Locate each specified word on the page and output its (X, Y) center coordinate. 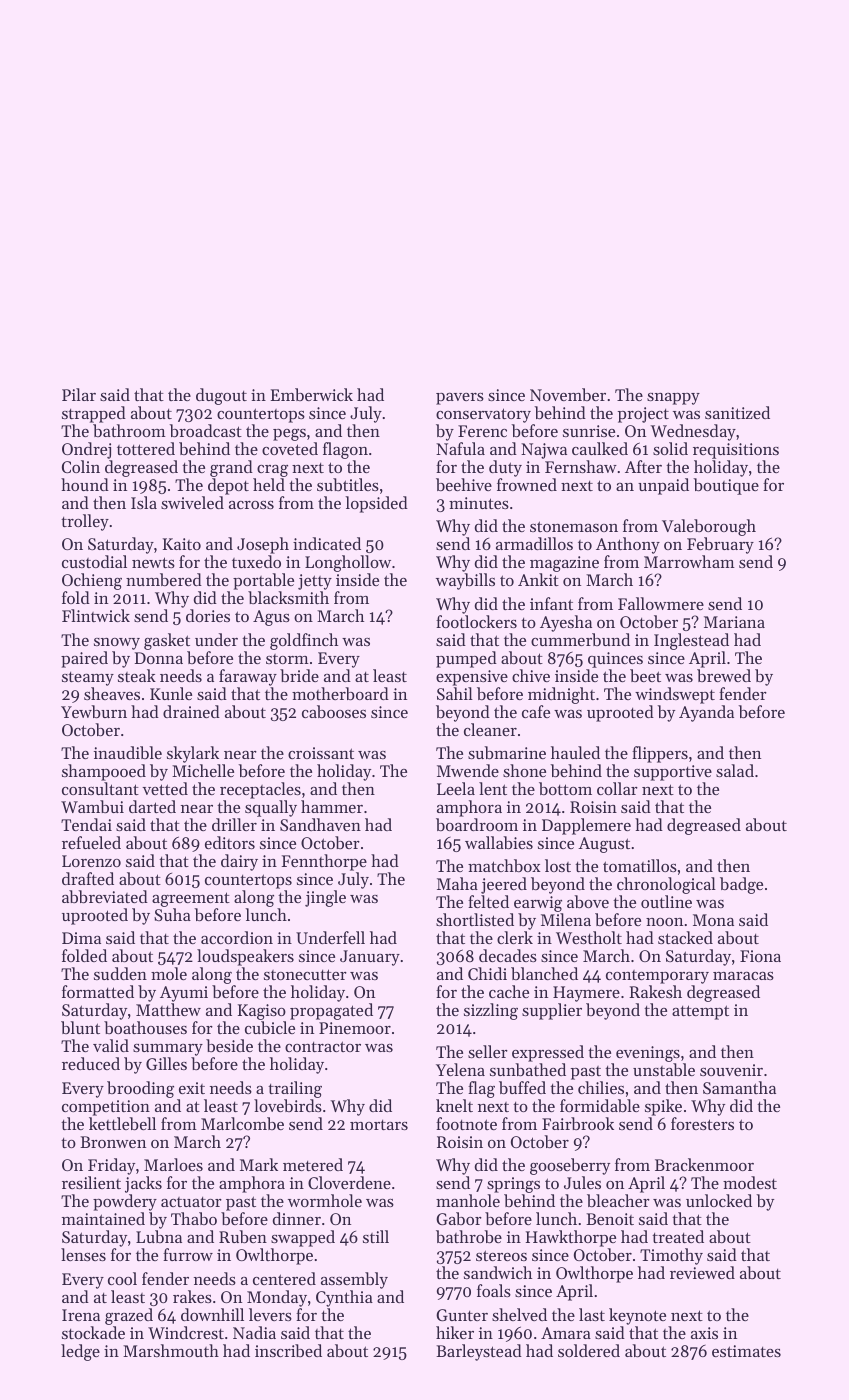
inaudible (128, 752)
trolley (85, 522)
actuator (191, 1202)
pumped (466, 659)
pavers (460, 399)
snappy (673, 399)
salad (735, 770)
